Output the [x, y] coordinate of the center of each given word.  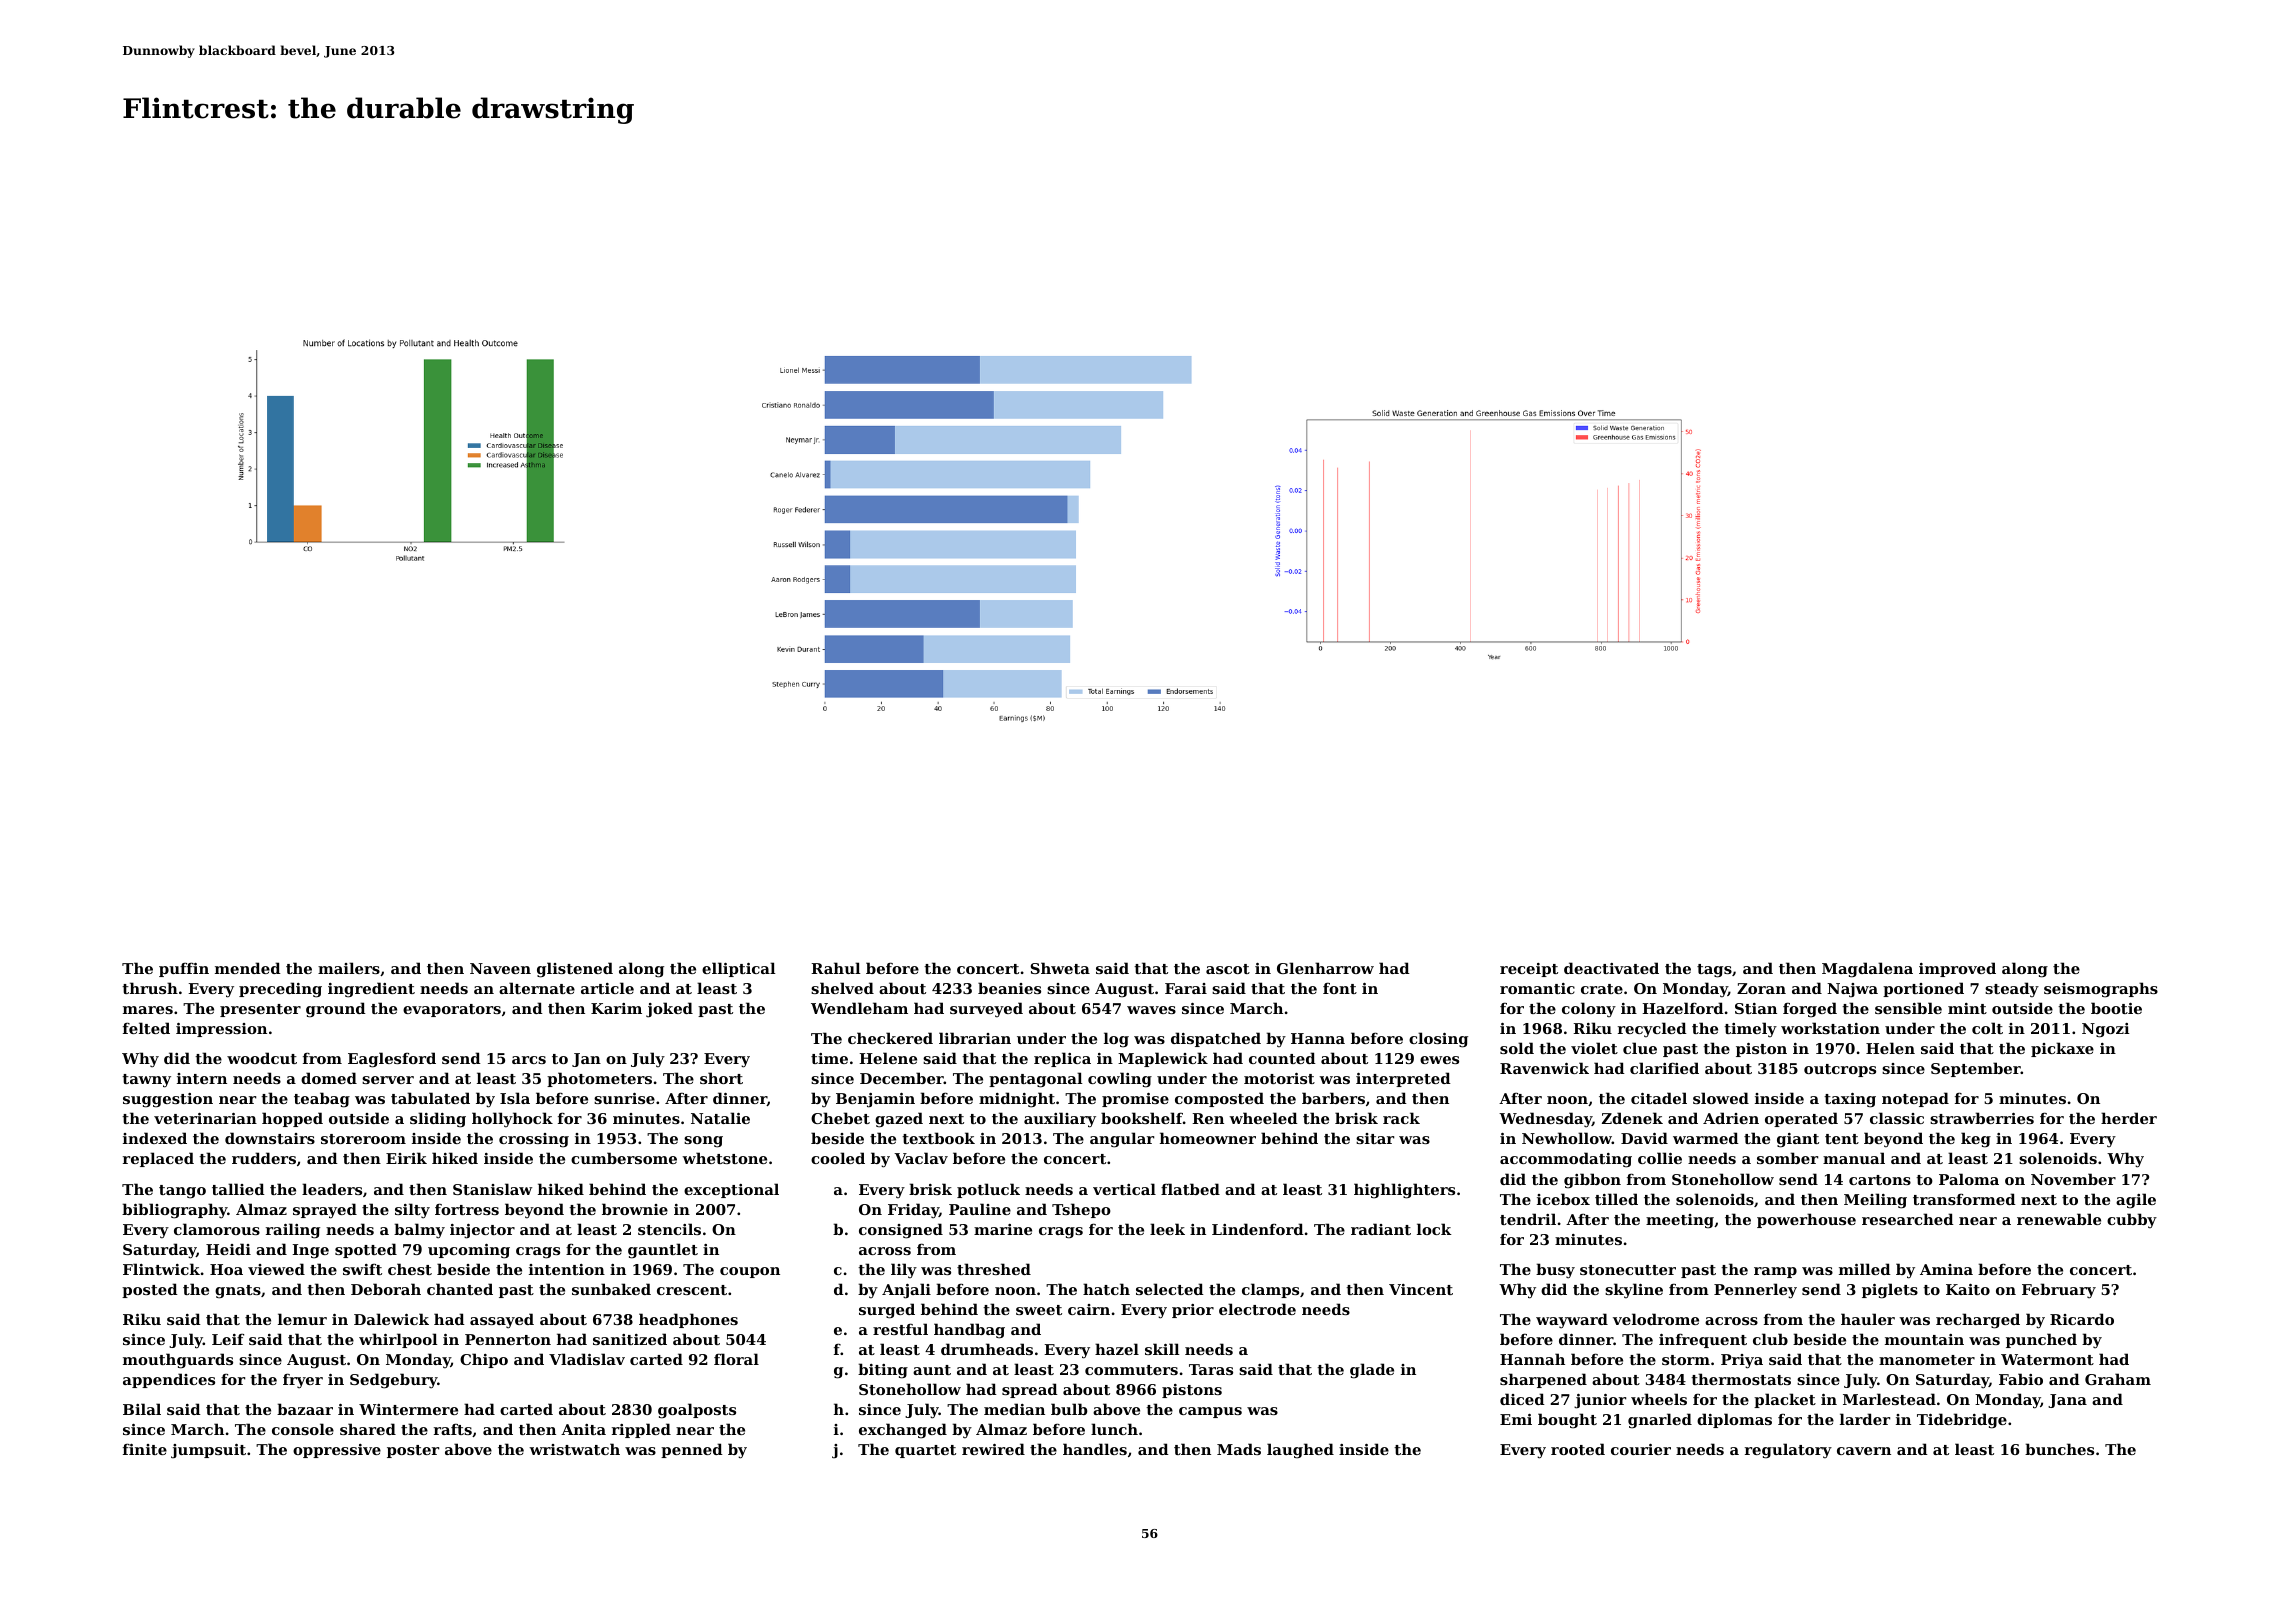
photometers [599, 1079]
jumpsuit [208, 1451]
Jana [2067, 1401]
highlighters [1404, 1191]
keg [1976, 1140]
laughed [1300, 1451]
